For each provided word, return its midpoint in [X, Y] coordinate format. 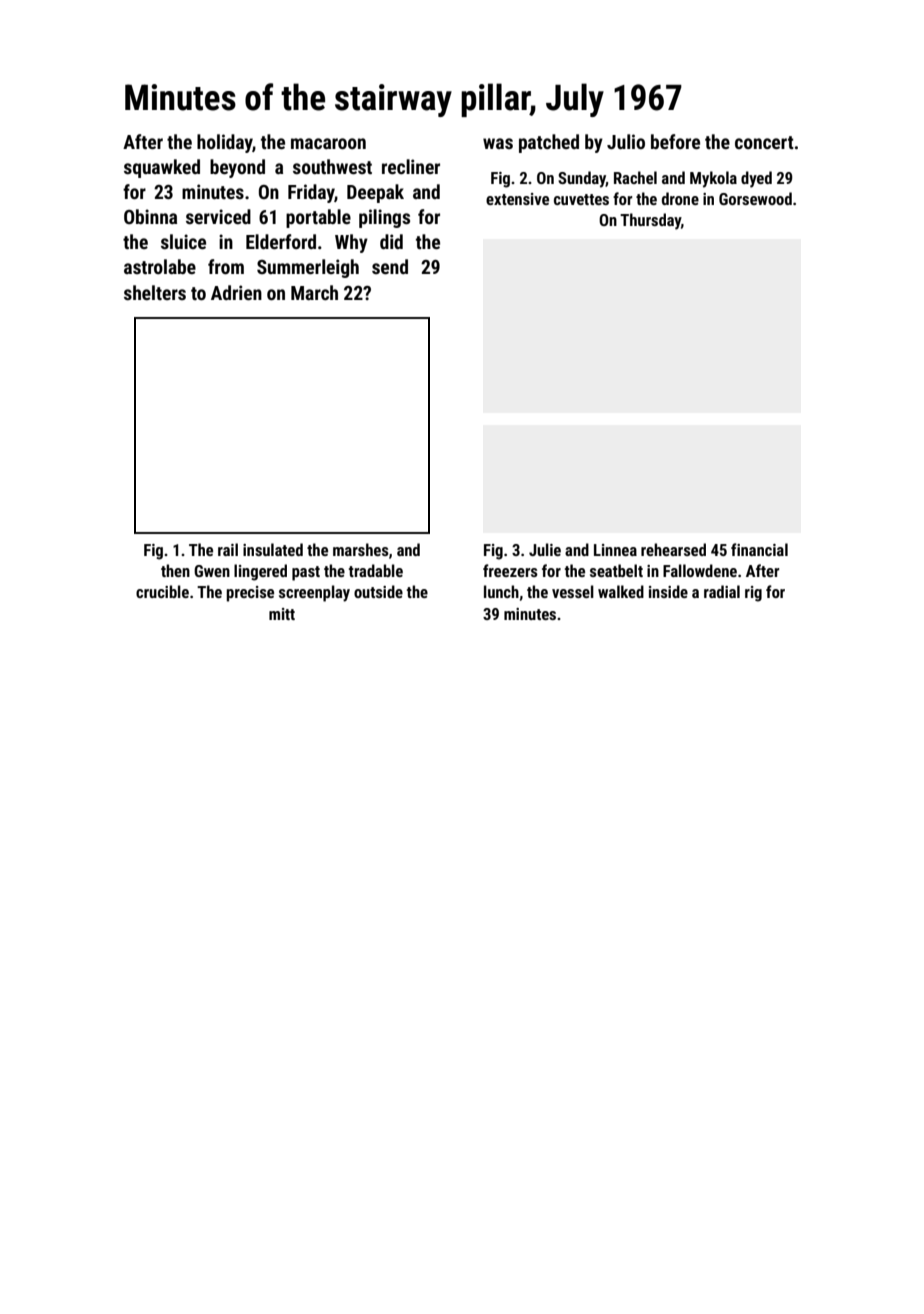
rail [228, 549]
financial [759, 549]
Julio [626, 141]
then [175, 570]
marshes [361, 549]
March [314, 292]
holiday [225, 143]
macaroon [328, 143]
